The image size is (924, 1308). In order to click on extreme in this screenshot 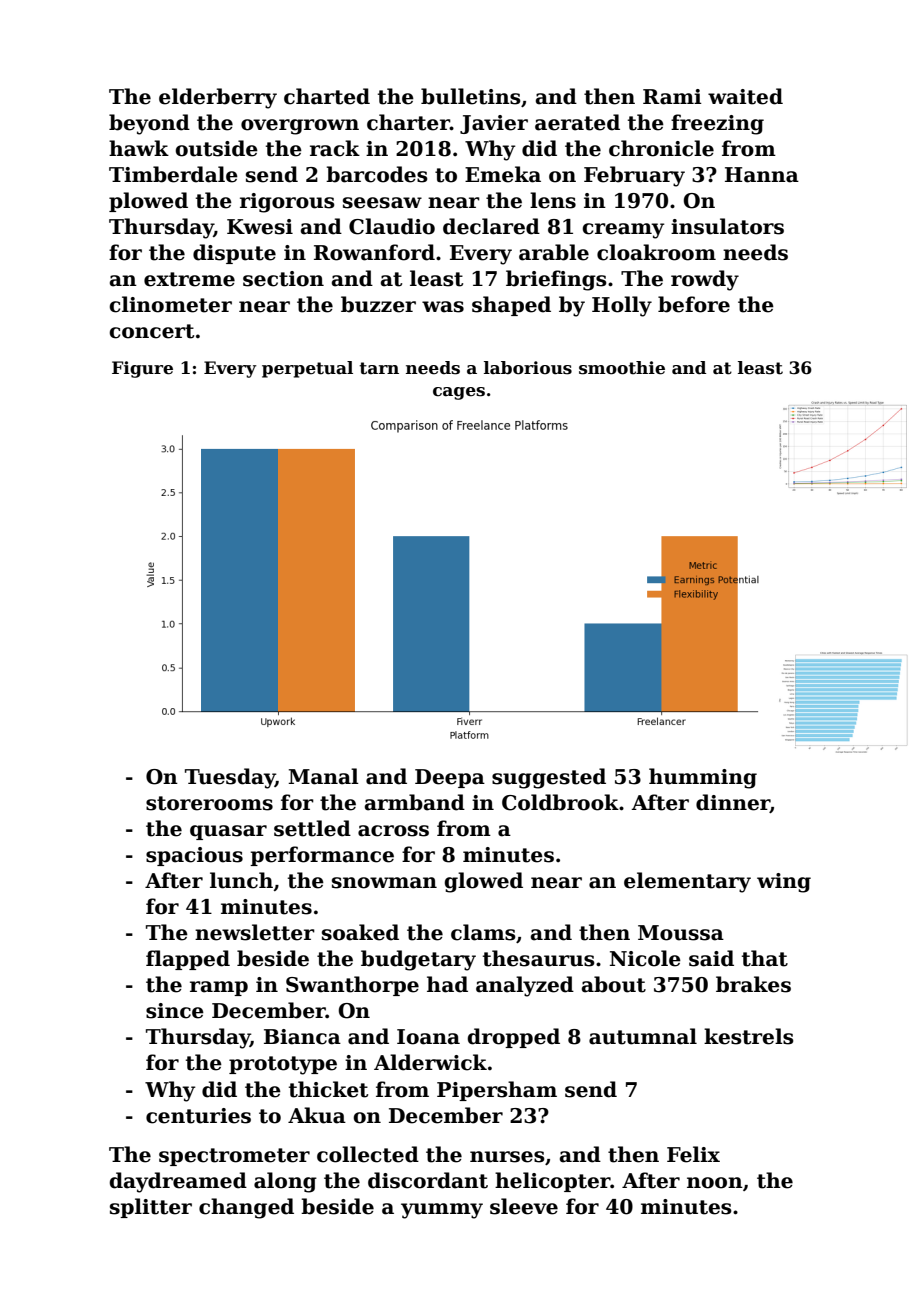, I will do `click(189, 279)`.
